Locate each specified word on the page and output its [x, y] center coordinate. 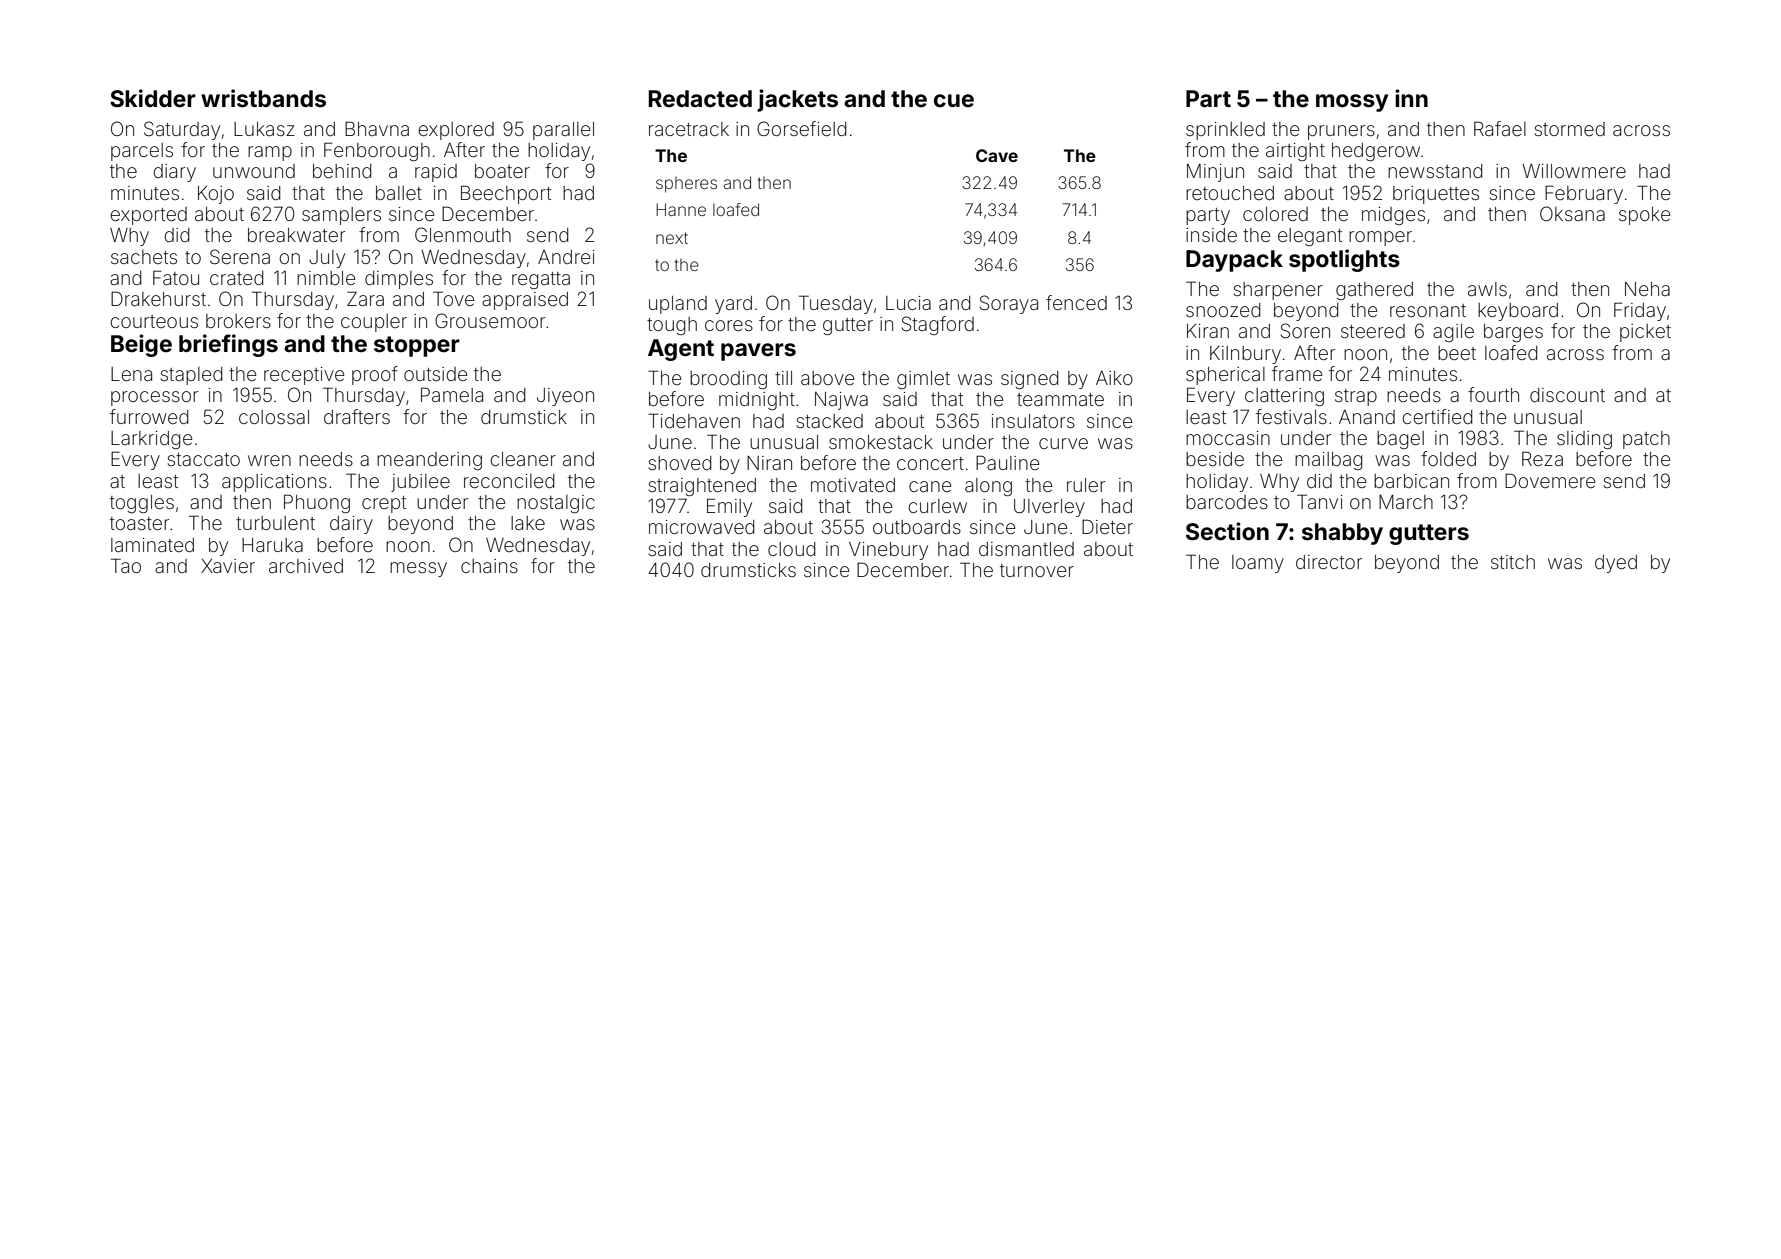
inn [1411, 98]
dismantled [1026, 549]
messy [418, 569]
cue [954, 100]
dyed [1616, 564]
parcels [142, 152]
